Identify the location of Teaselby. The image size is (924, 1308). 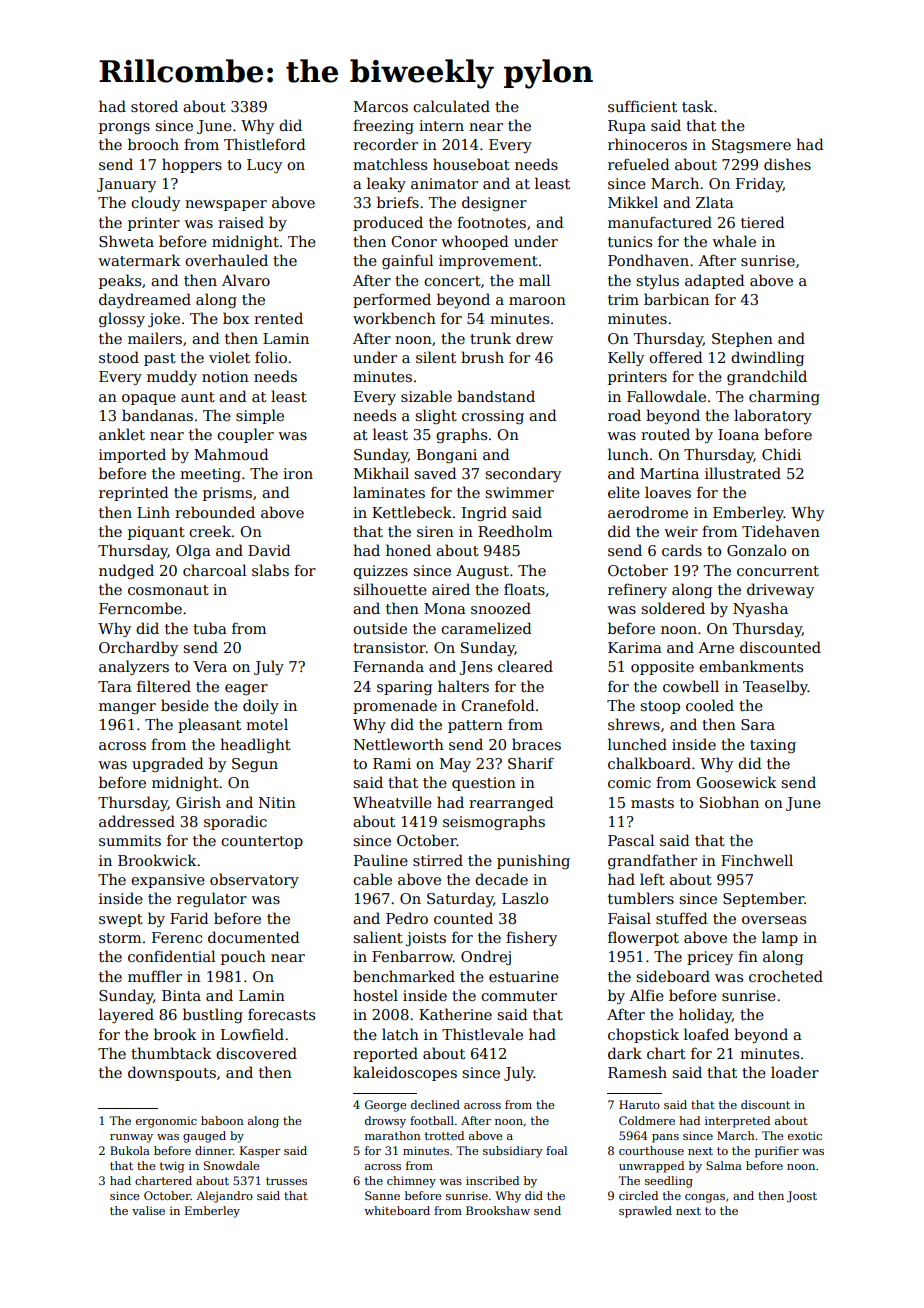
(775, 687).
